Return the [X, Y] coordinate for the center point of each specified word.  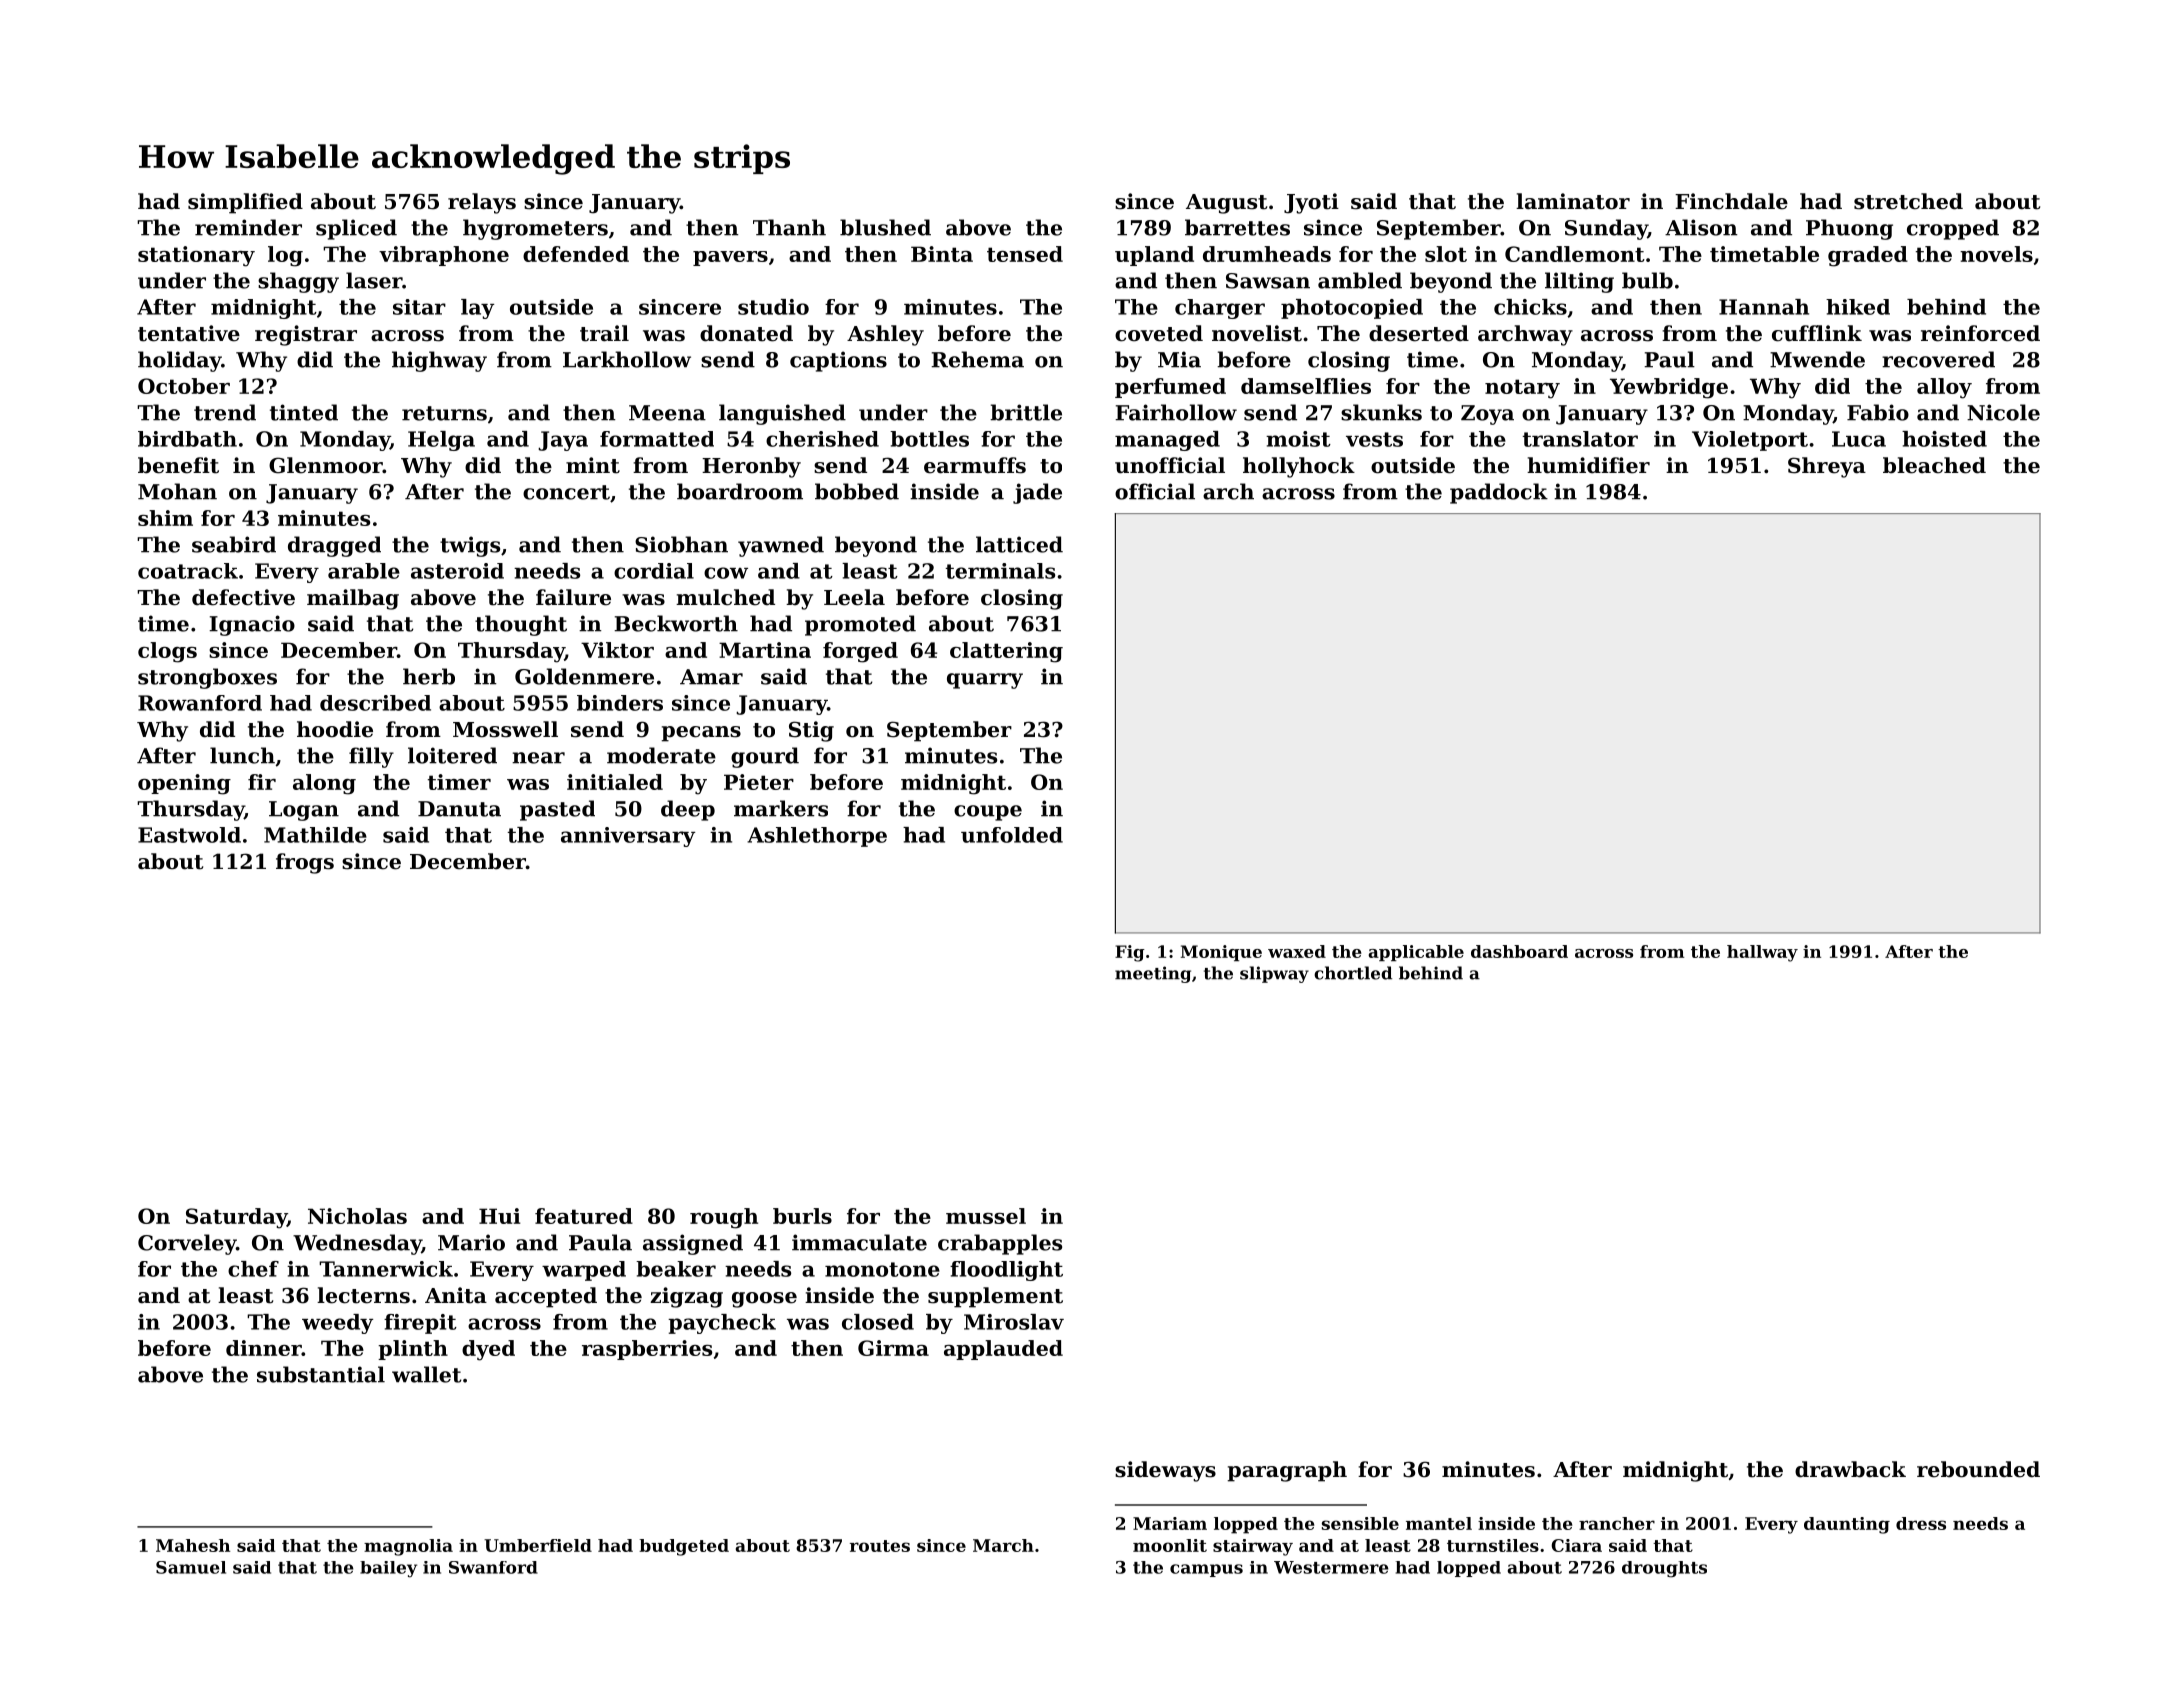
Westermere [1331, 1567]
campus [1206, 1570]
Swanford [493, 1567]
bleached [1934, 465]
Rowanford [200, 703]
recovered [1938, 359]
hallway [1762, 953]
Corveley [187, 1244]
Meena [667, 413]
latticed [1019, 544]
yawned [781, 546]
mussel [986, 1216]
